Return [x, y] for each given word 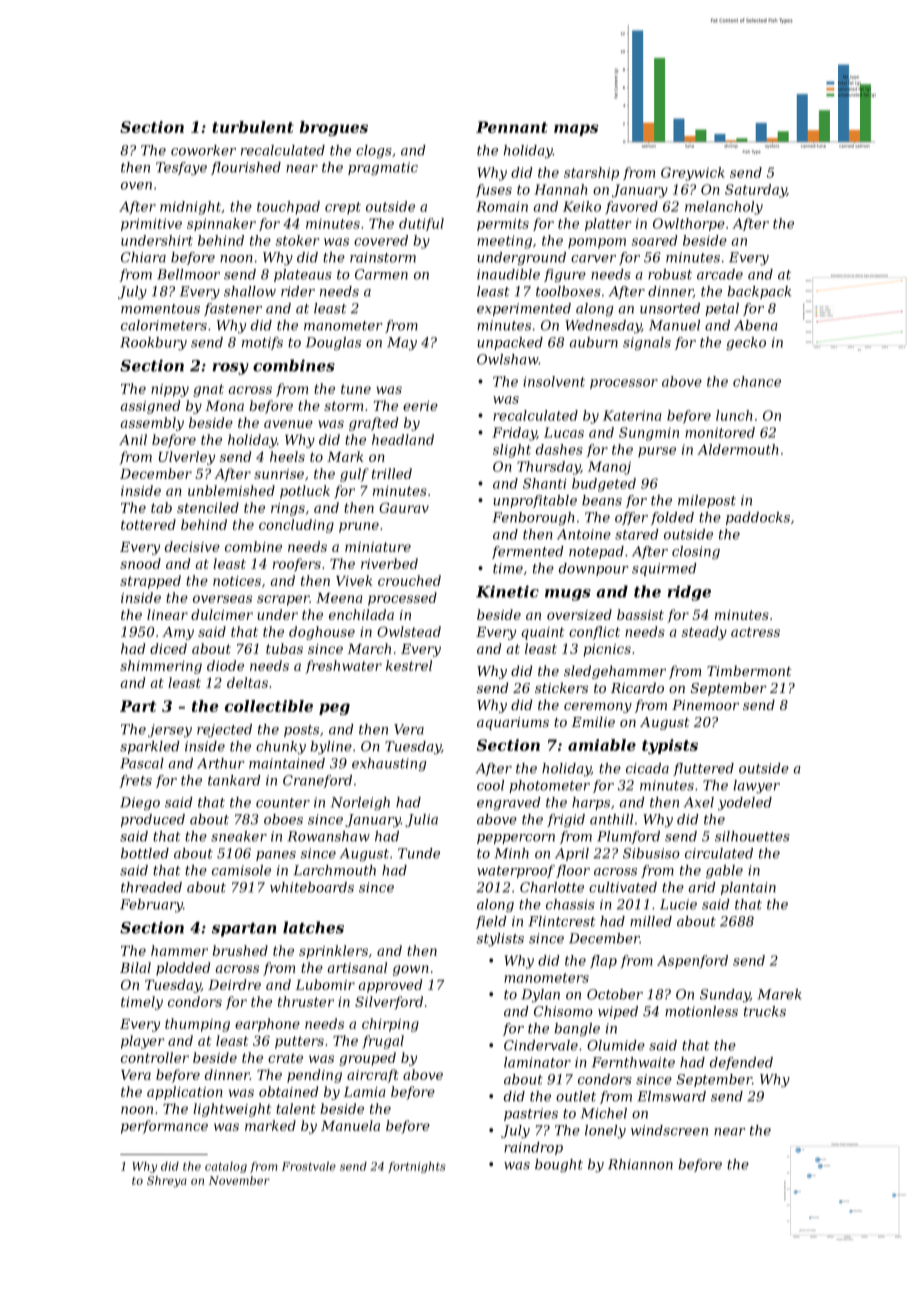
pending [314, 1076]
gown [411, 970]
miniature [378, 547]
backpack [759, 292]
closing [696, 552]
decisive [192, 546]
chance [757, 381]
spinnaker [221, 224]
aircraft [373, 1076]
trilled [392, 473]
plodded [183, 969]
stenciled [208, 507]
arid [702, 887]
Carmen [381, 274]
